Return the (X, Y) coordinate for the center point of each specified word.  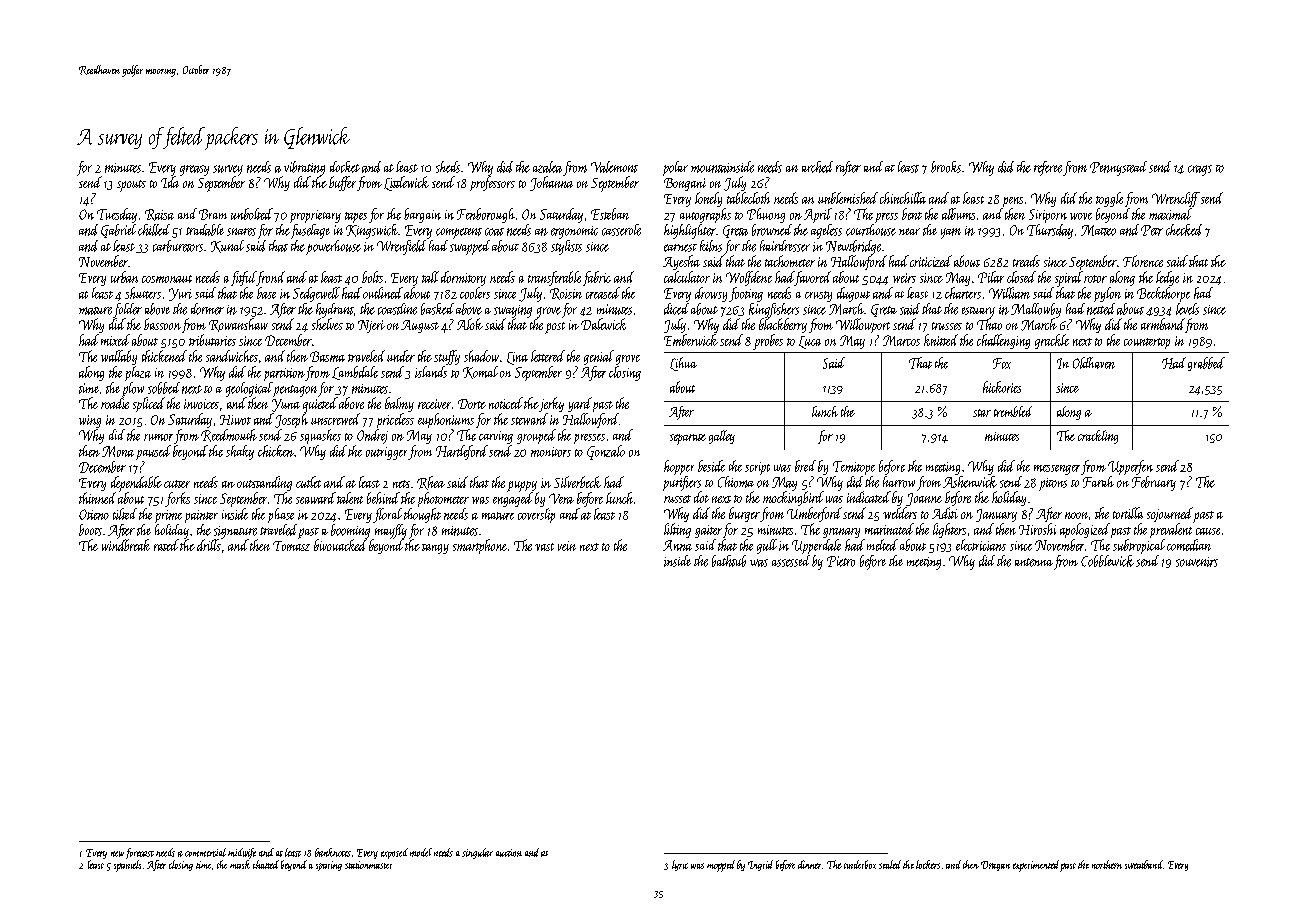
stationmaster (368, 865)
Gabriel (118, 231)
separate (688, 439)
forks (177, 499)
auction (509, 853)
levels (1187, 309)
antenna (1034, 562)
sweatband (1144, 864)
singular (477, 853)
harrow (899, 482)
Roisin (566, 294)
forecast (140, 853)
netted (1101, 309)
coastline (397, 309)
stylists (566, 247)
